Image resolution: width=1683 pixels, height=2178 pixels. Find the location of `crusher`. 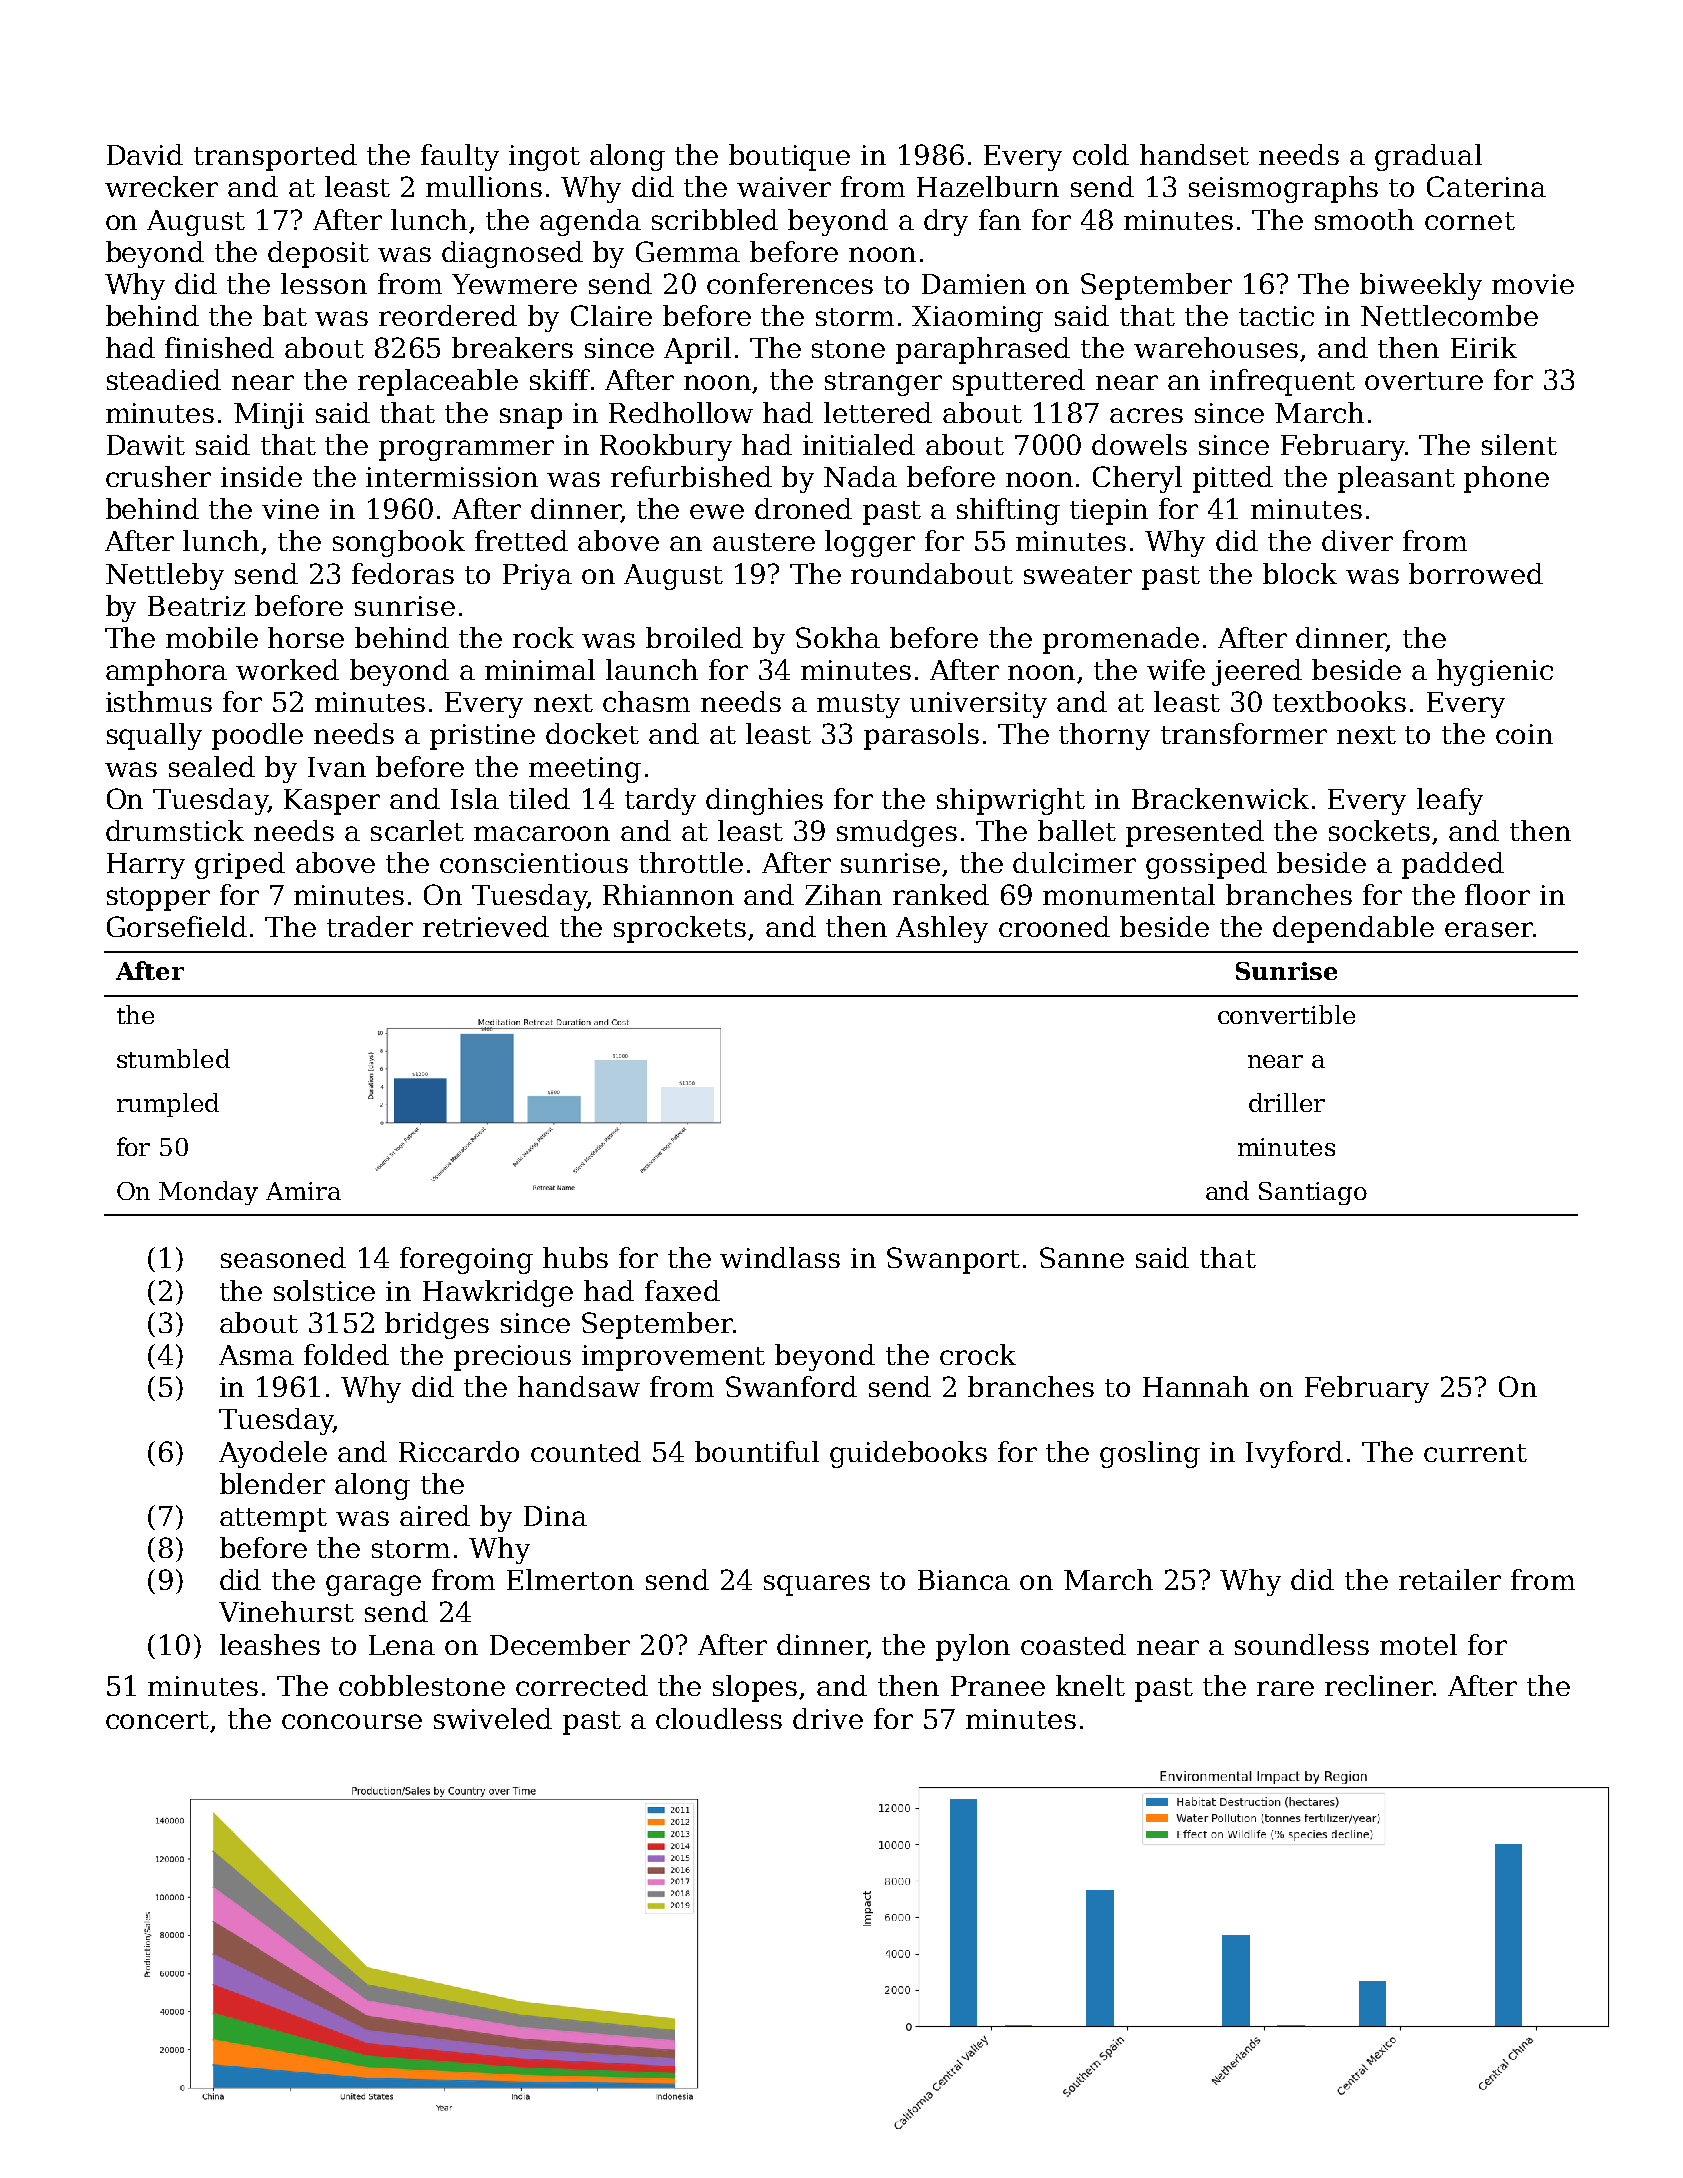

crusher is located at coordinates (158, 476).
